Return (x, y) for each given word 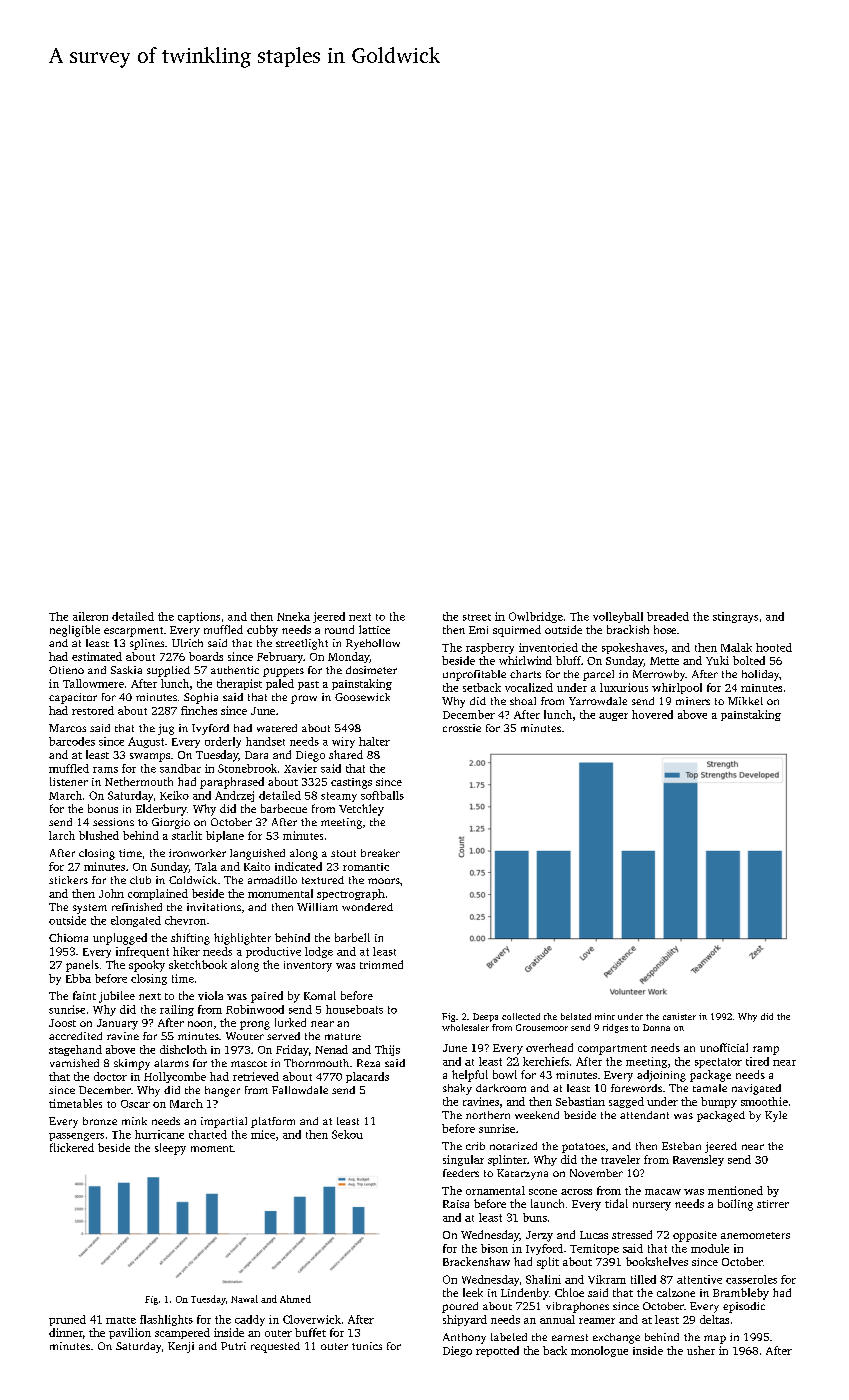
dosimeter (371, 670)
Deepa (485, 1017)
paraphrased (232, 783)
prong (255, 1025)
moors (384, 881)
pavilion (130, 1333)
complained (158, 894)
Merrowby (659, 675)
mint (605, 1016)
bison (494, 1248)
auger (613, 717)
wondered (367, 907)
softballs (382, 795)
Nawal (244, 1299)
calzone (676, 1292)
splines (147, 644)
